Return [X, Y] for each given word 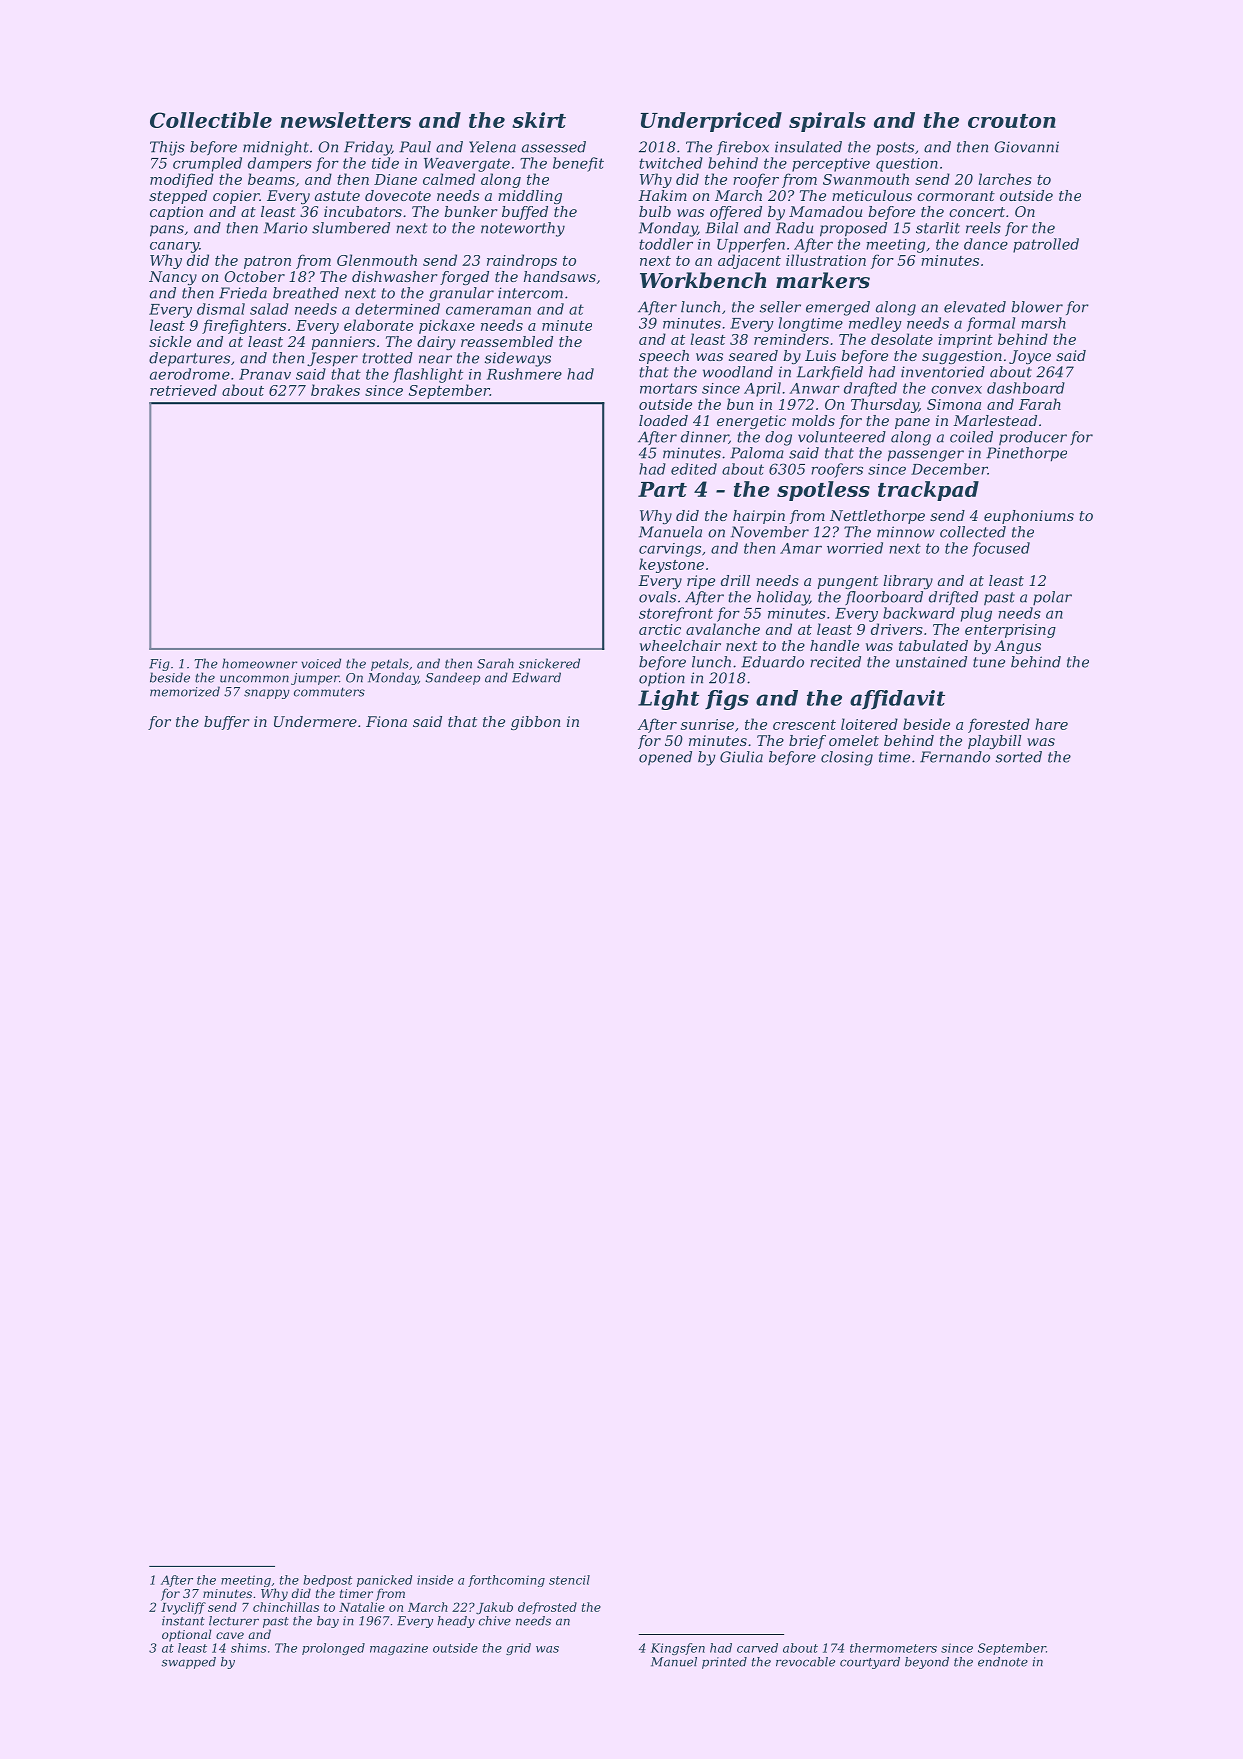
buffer [227, 723]
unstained [931, 662]
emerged [838, 308]
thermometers [893, 1648]
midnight [276, 148]
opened [665, 758]
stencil [569, 1580]
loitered [869, 724]
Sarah [495, 663]
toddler [666, 244]
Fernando [955, 757]
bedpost [328, 1581]
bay [328, 1622]
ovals [657, 597]
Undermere [315, 721]
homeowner [259, 663]
